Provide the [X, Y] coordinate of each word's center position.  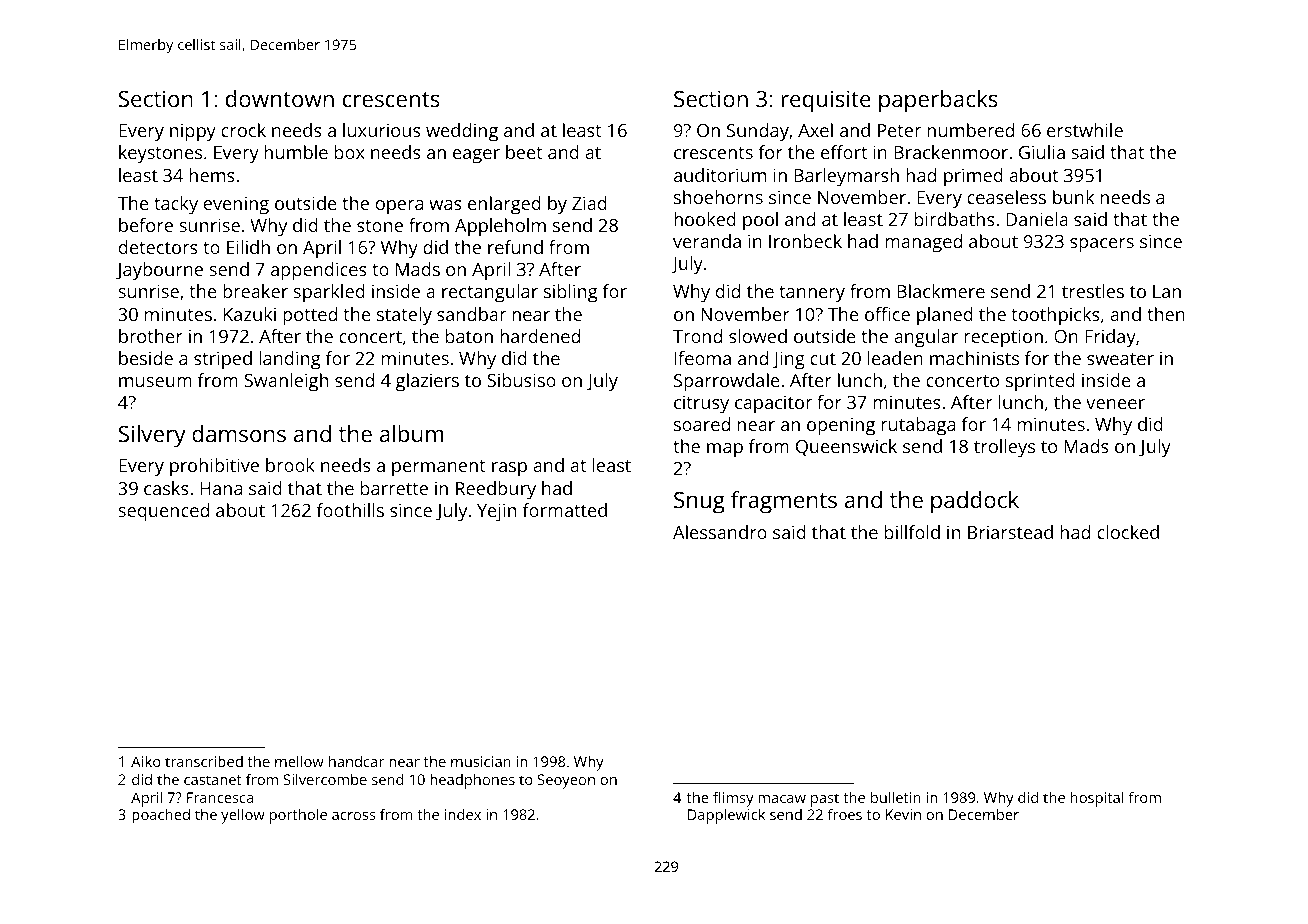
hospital [1097, 799]
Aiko [146, 761]
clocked [1128, 532]
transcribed [204, 761]
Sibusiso [521, 380]
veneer [1115, 404]
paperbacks [938, 101]
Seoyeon [566, 781]
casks [166, 488]
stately [404, 316]
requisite [826, 101]
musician [481, 761]
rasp [509, 469]
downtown [280, 98]
